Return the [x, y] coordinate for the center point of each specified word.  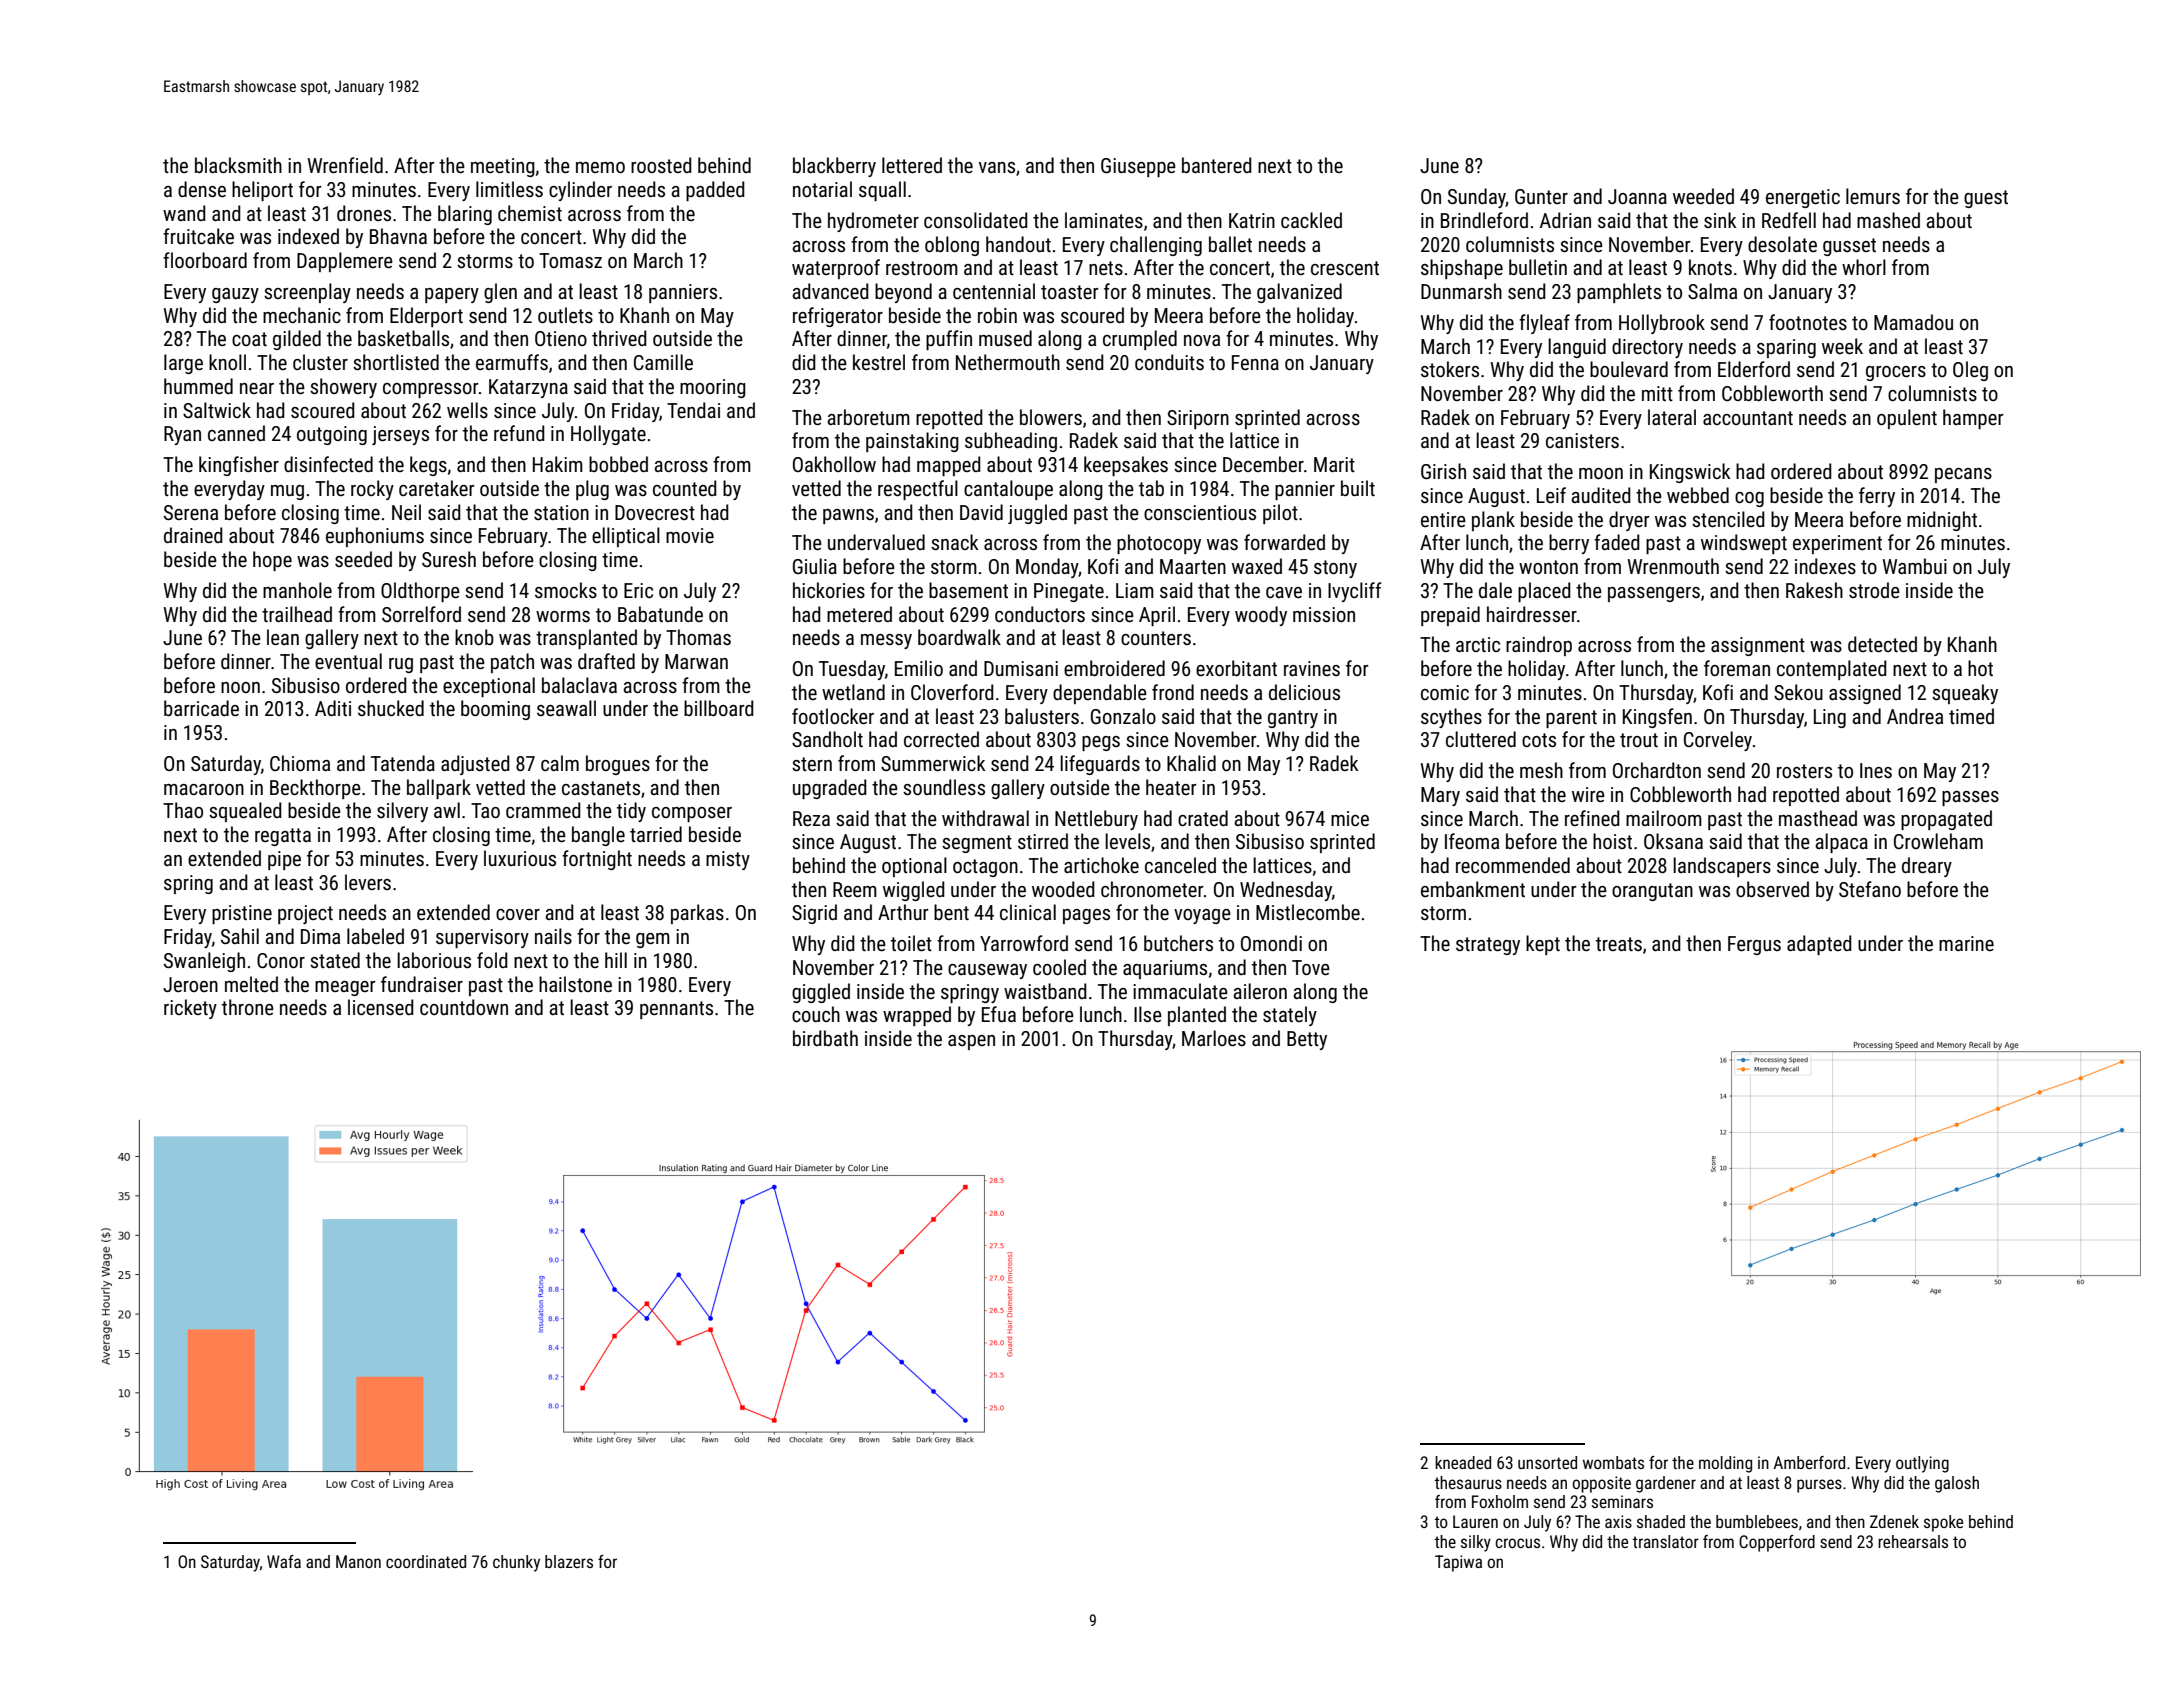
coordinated [426, 1561]
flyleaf [1544, 324]
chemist [530, 213]
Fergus [1754, 945]
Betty [1307, 1040]
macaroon [204, 789]
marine [1966, 943]
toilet [911, 943]
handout [1018, 244]
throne [248, 1007]
